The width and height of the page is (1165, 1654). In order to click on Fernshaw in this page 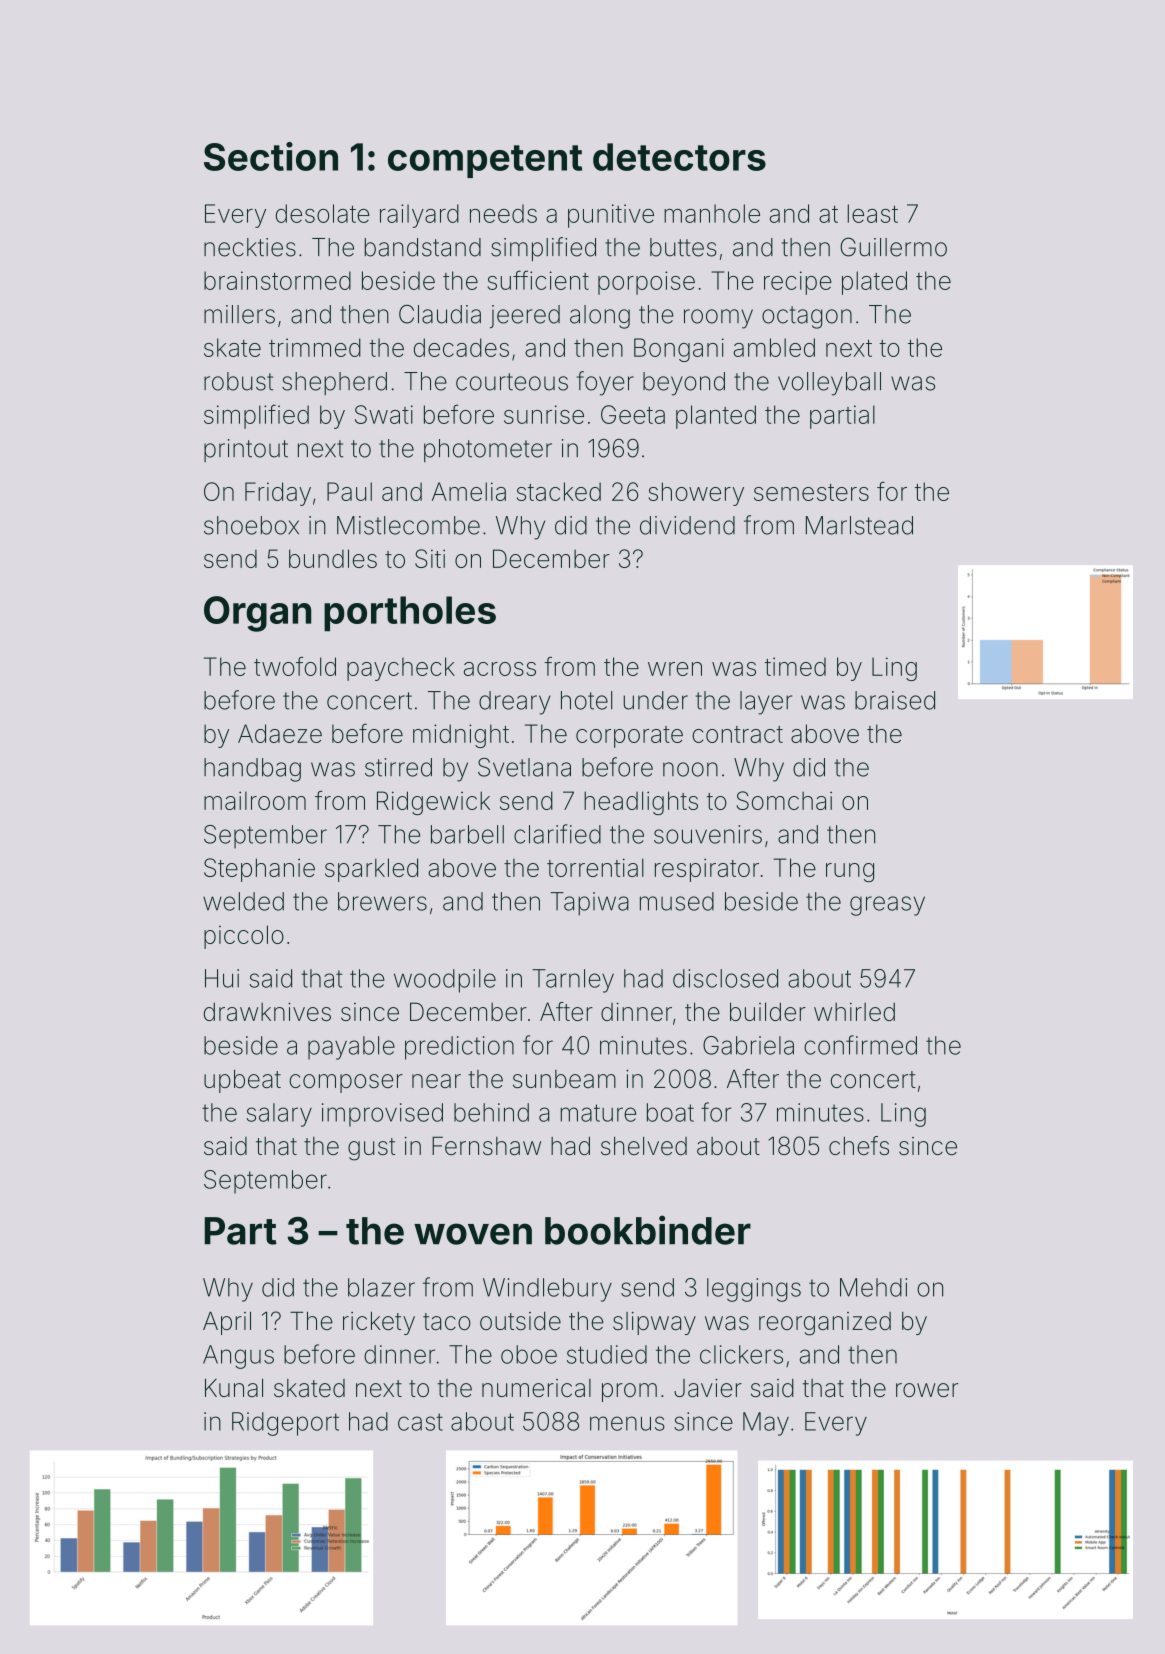, I will do `click(486, 1145)`.
